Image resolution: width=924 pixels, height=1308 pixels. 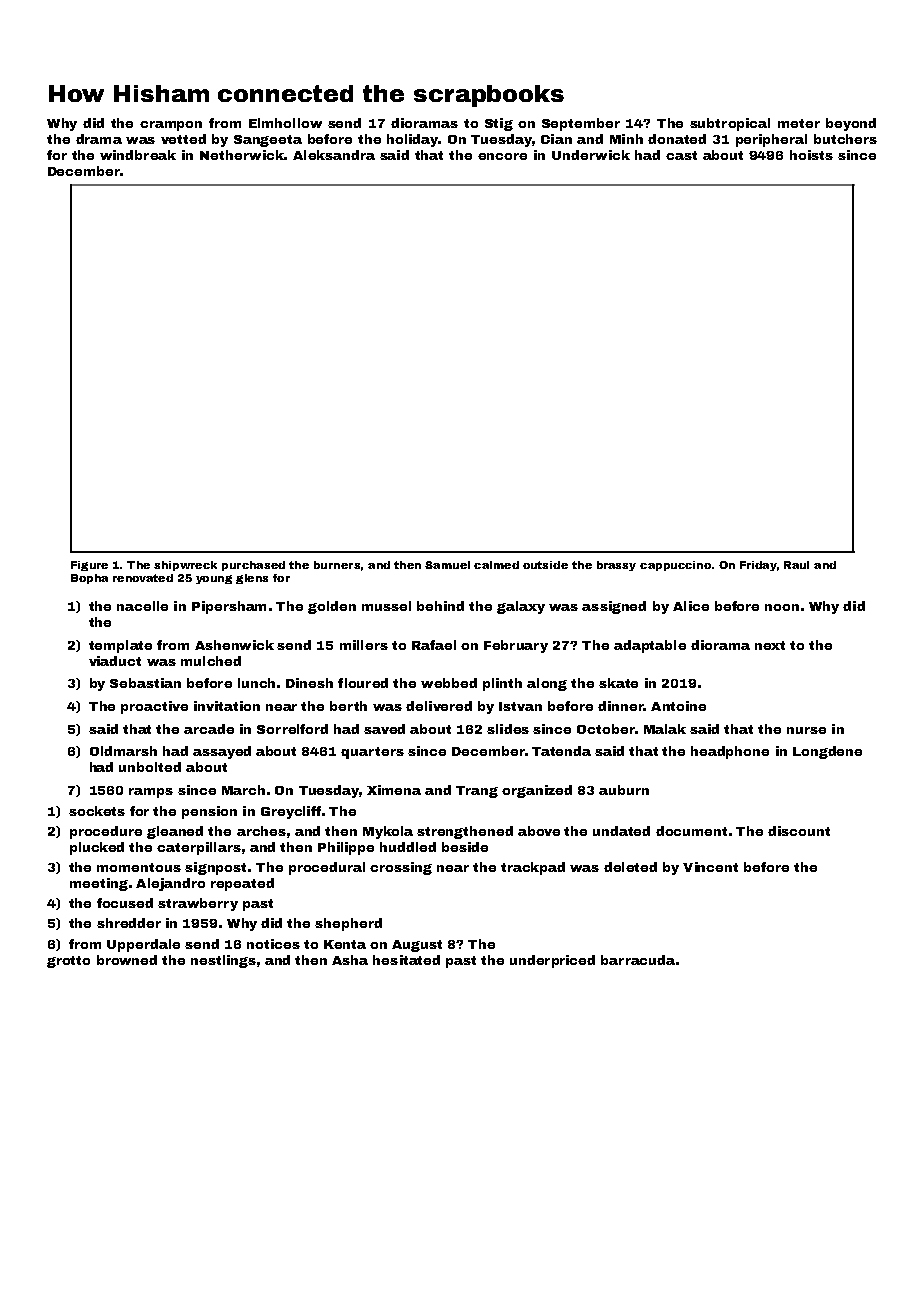 What do you see at coordinates (502, 156) in the screenshot?
I see `encore` at bounding box center [502, 156].
